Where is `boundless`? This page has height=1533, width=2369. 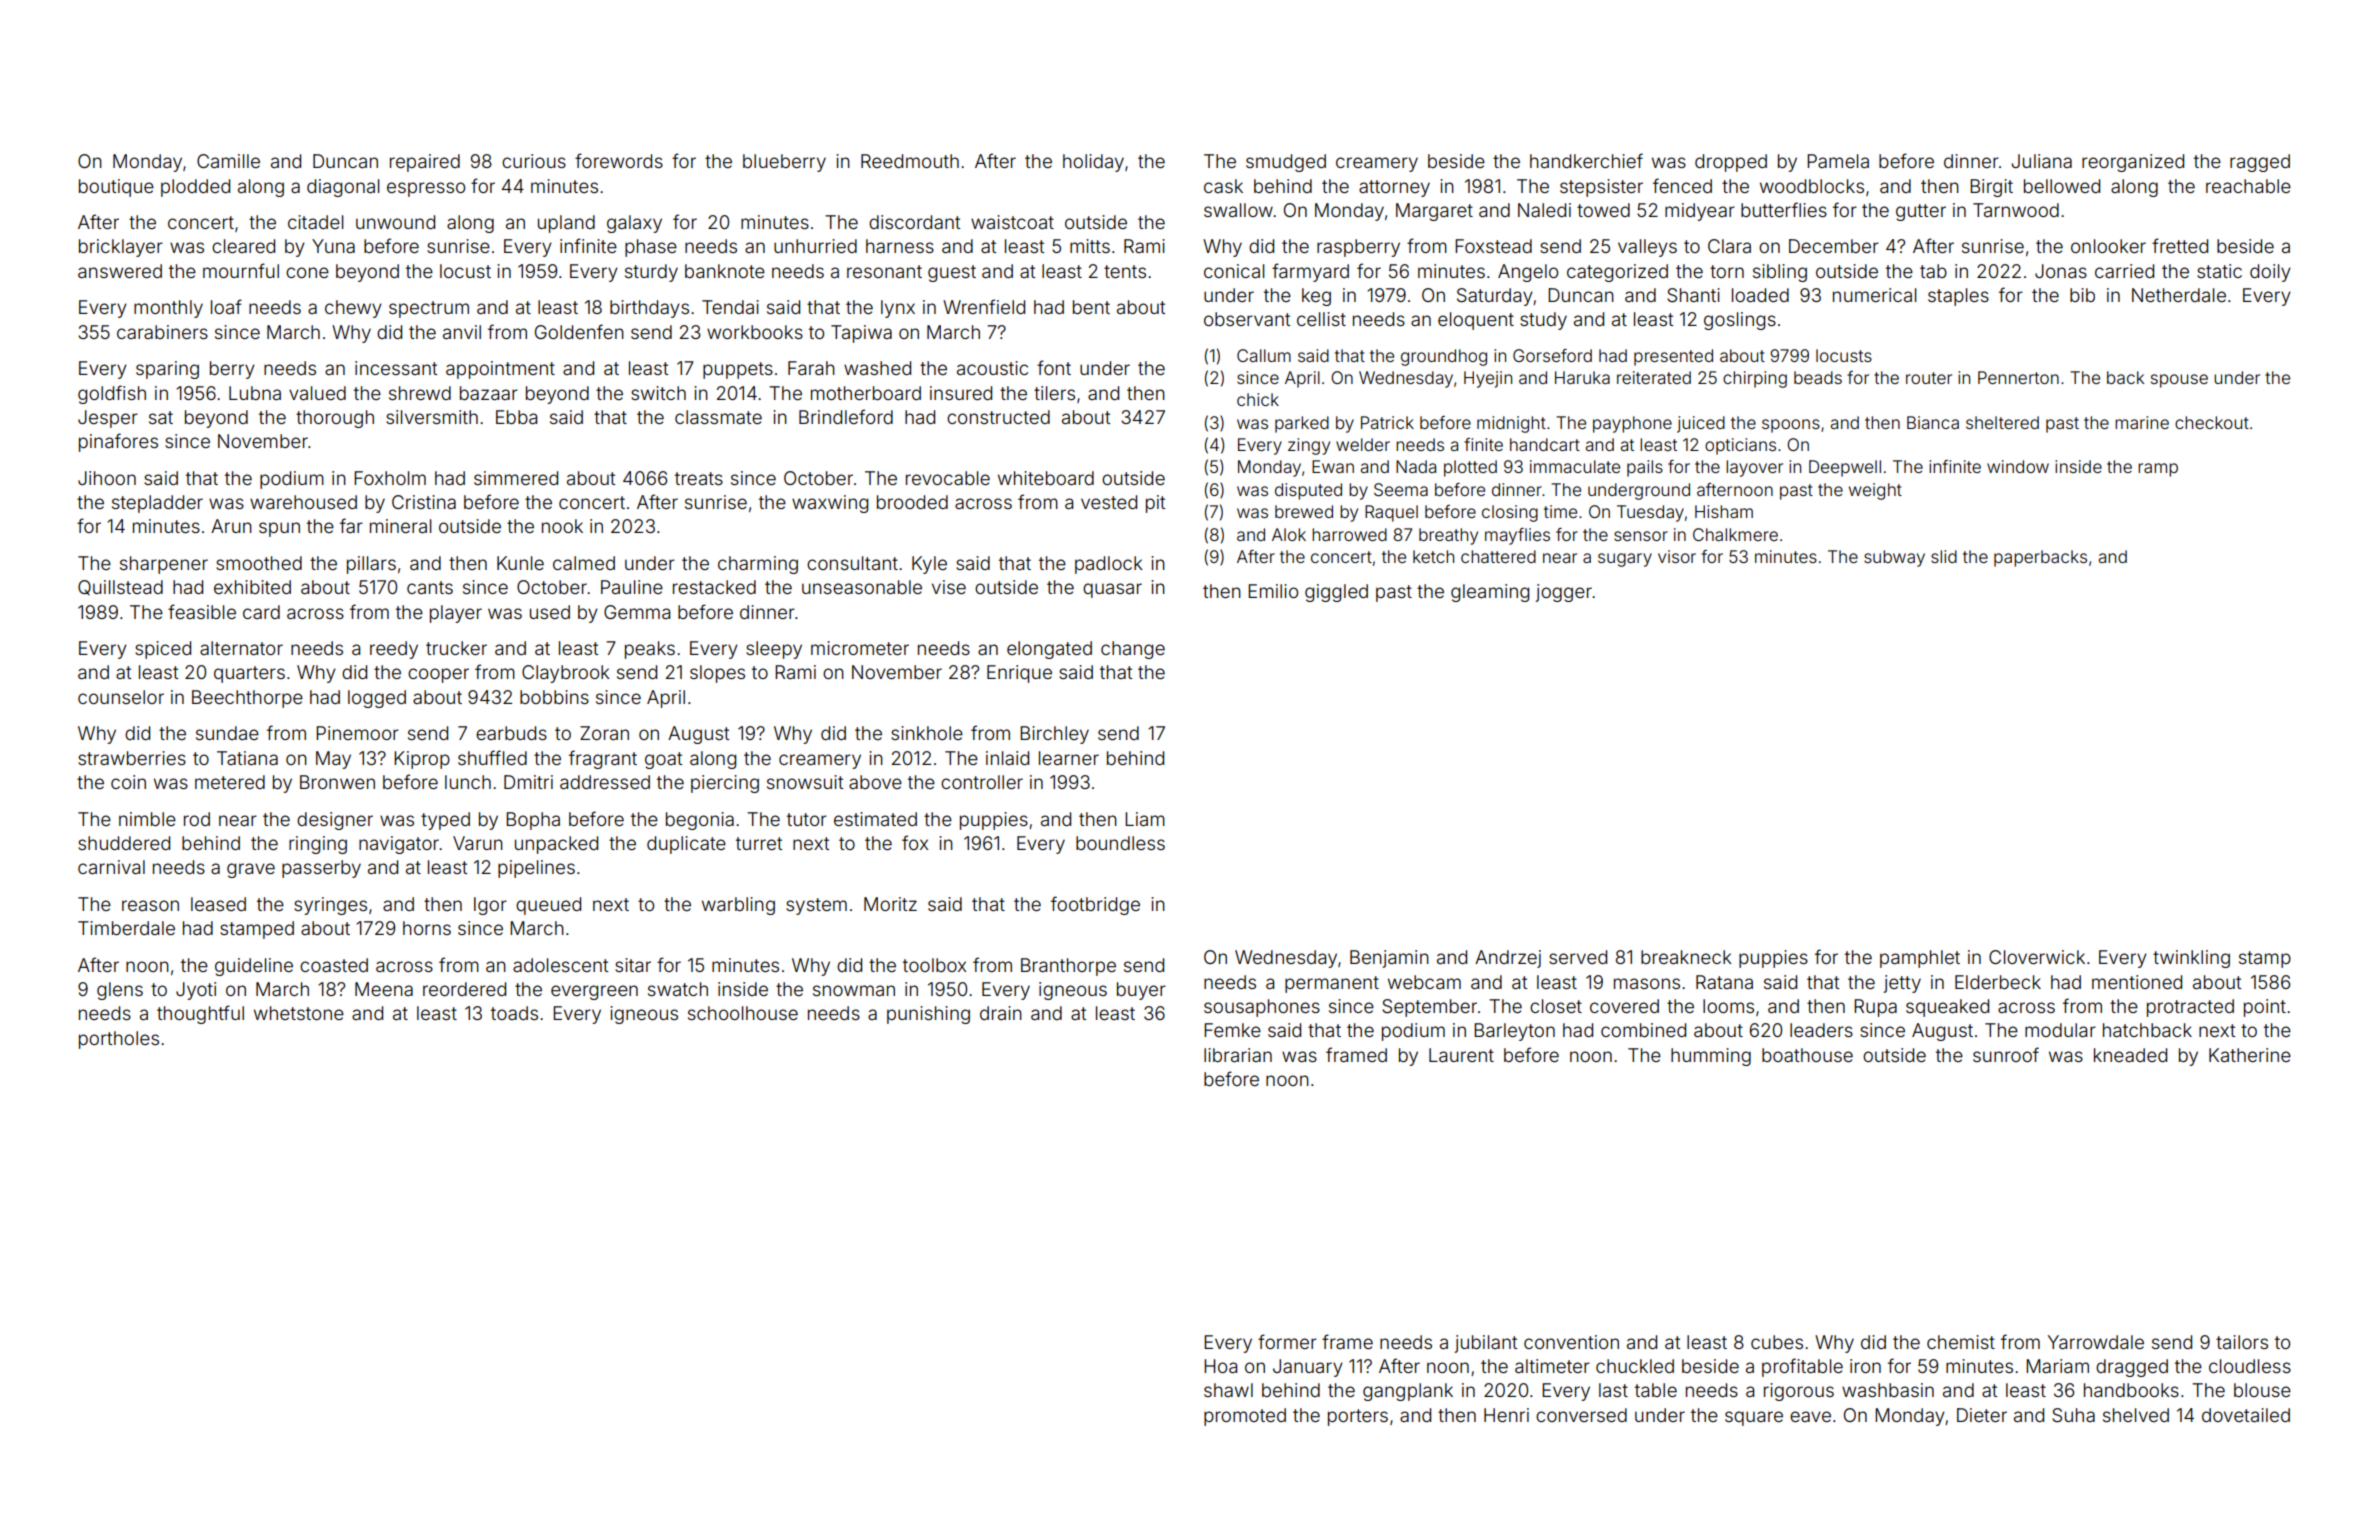
boundless is located at coordinates (1120, 843).
